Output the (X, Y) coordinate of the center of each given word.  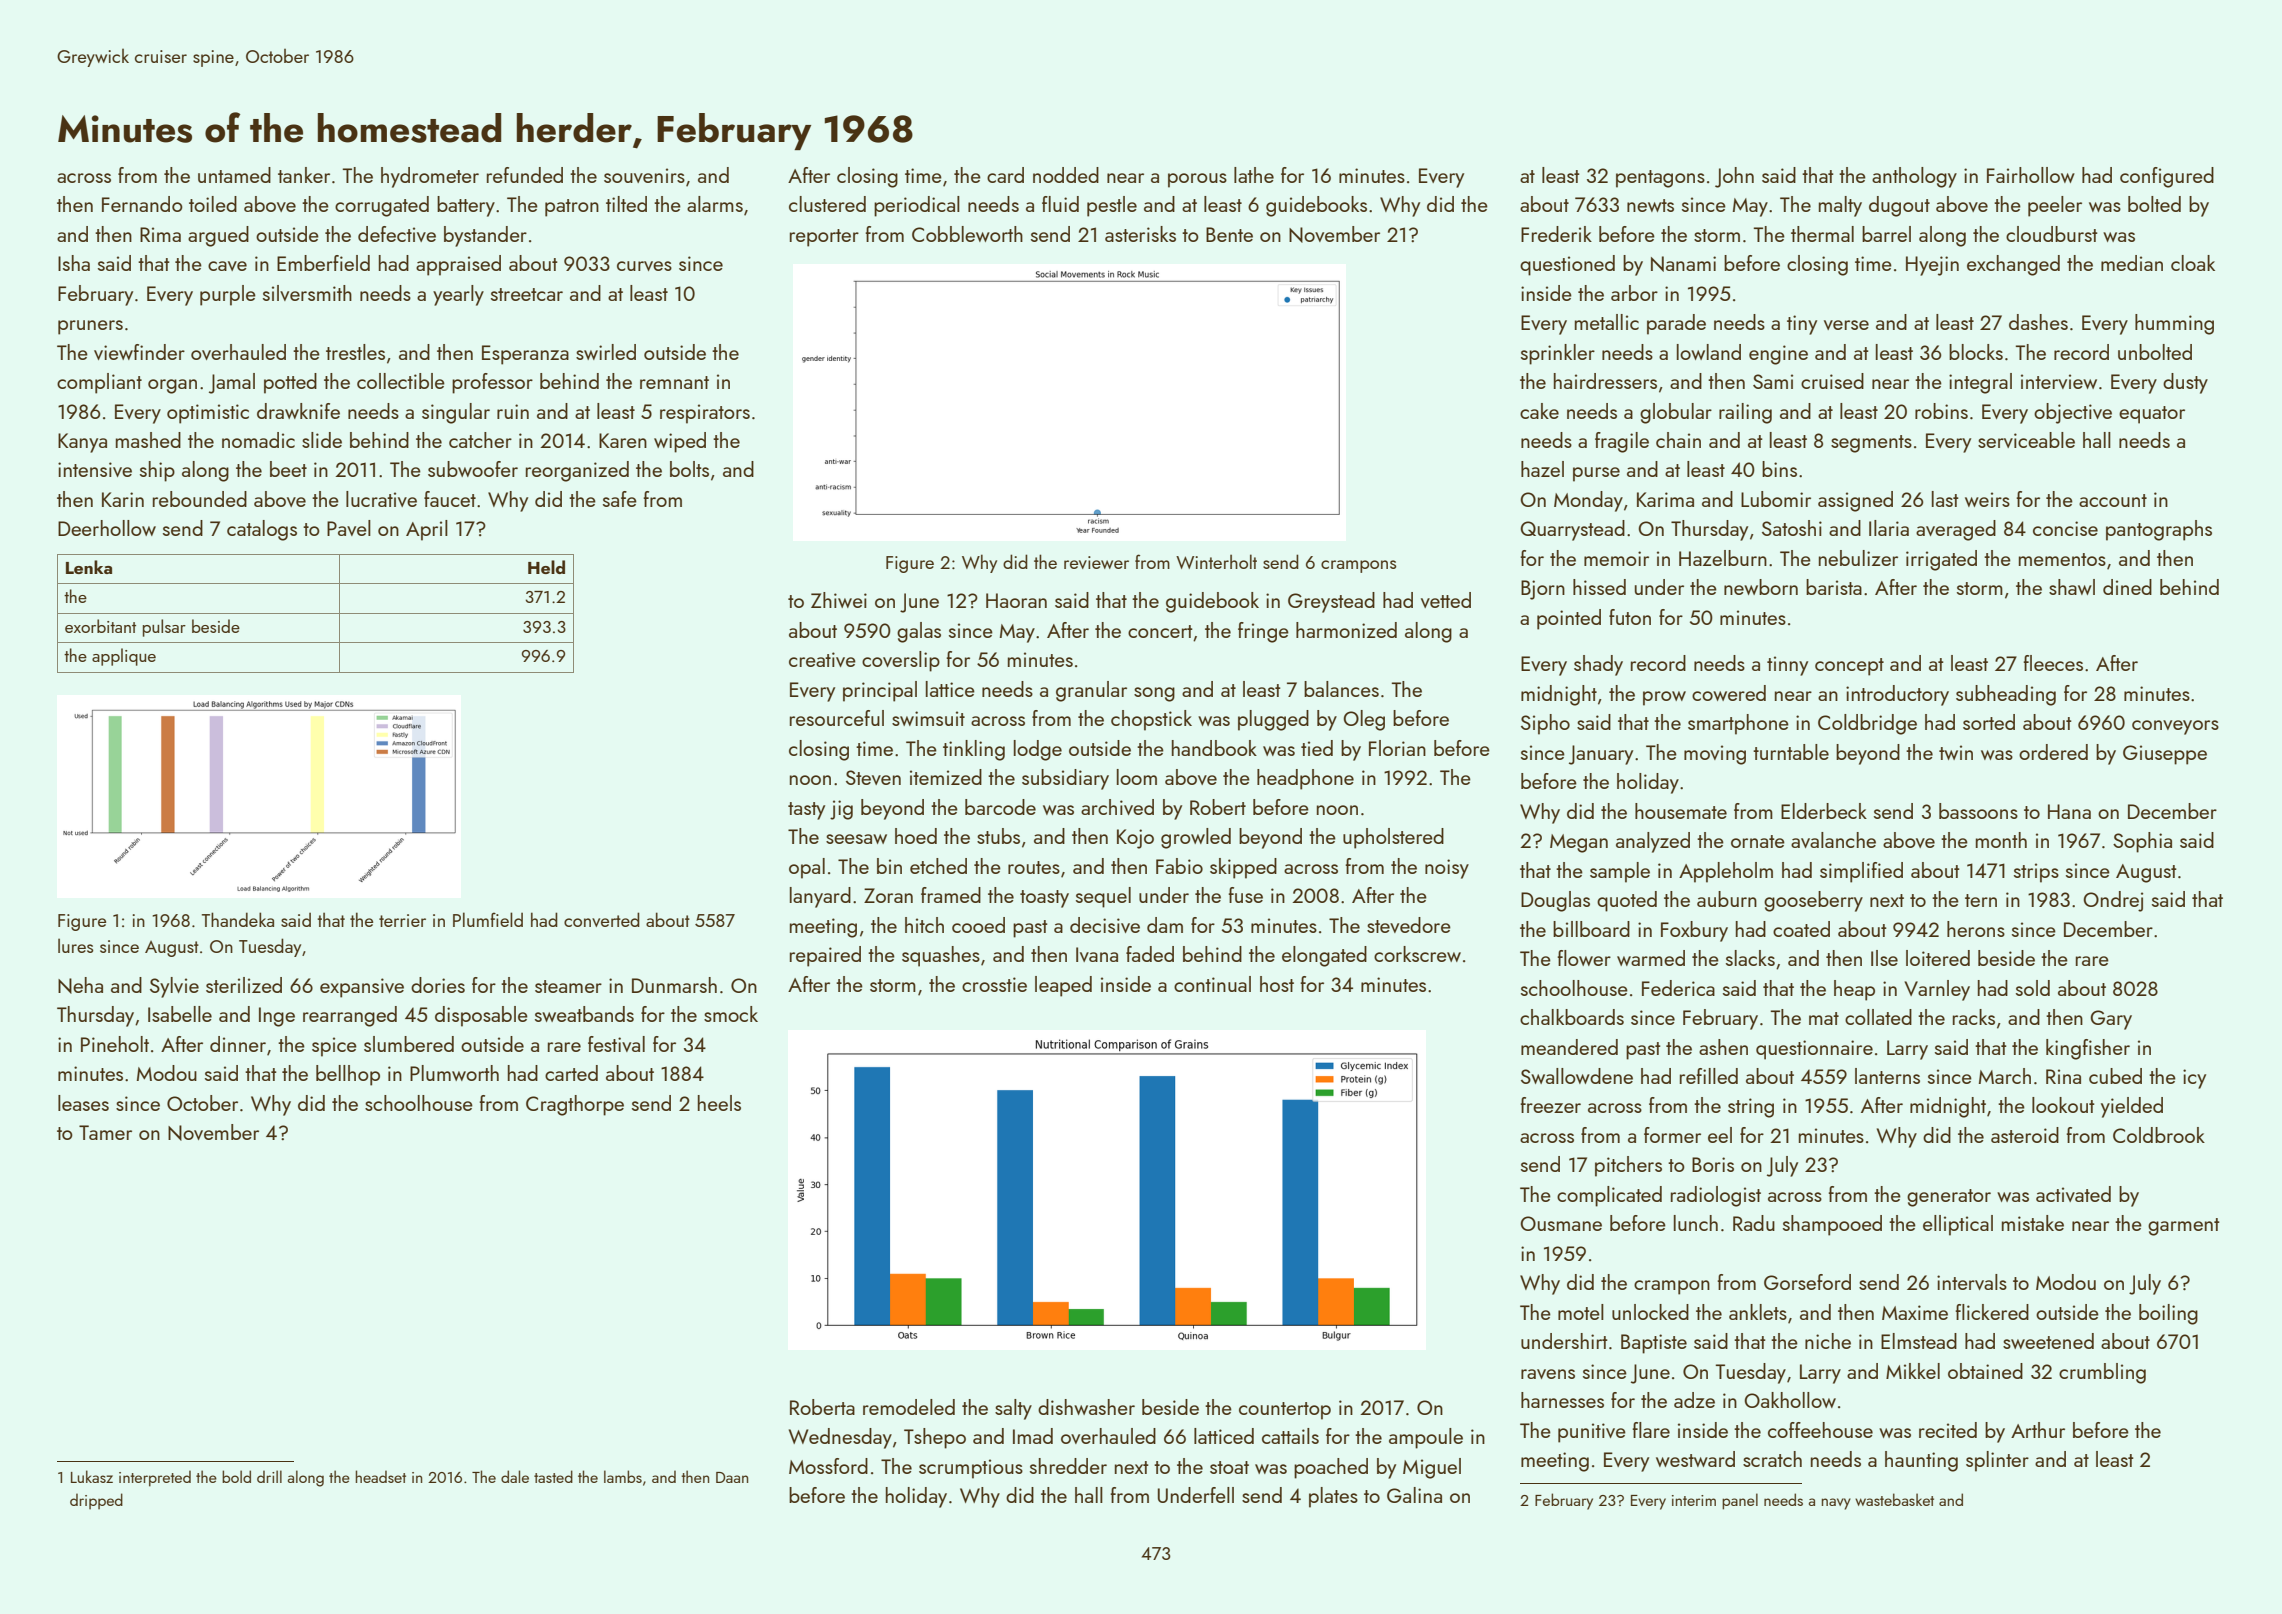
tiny (1802, 325)
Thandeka (238, 919)
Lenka (89, 567)
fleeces (2053, 663)
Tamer (105, 1132)
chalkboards (1572, 1017)
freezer (1550, 1105)
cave (227, 266)
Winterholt (1216, 561)
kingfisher (2088, 1049)
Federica (1678, 988)
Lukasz (92, 1476)
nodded (1066, 175)
